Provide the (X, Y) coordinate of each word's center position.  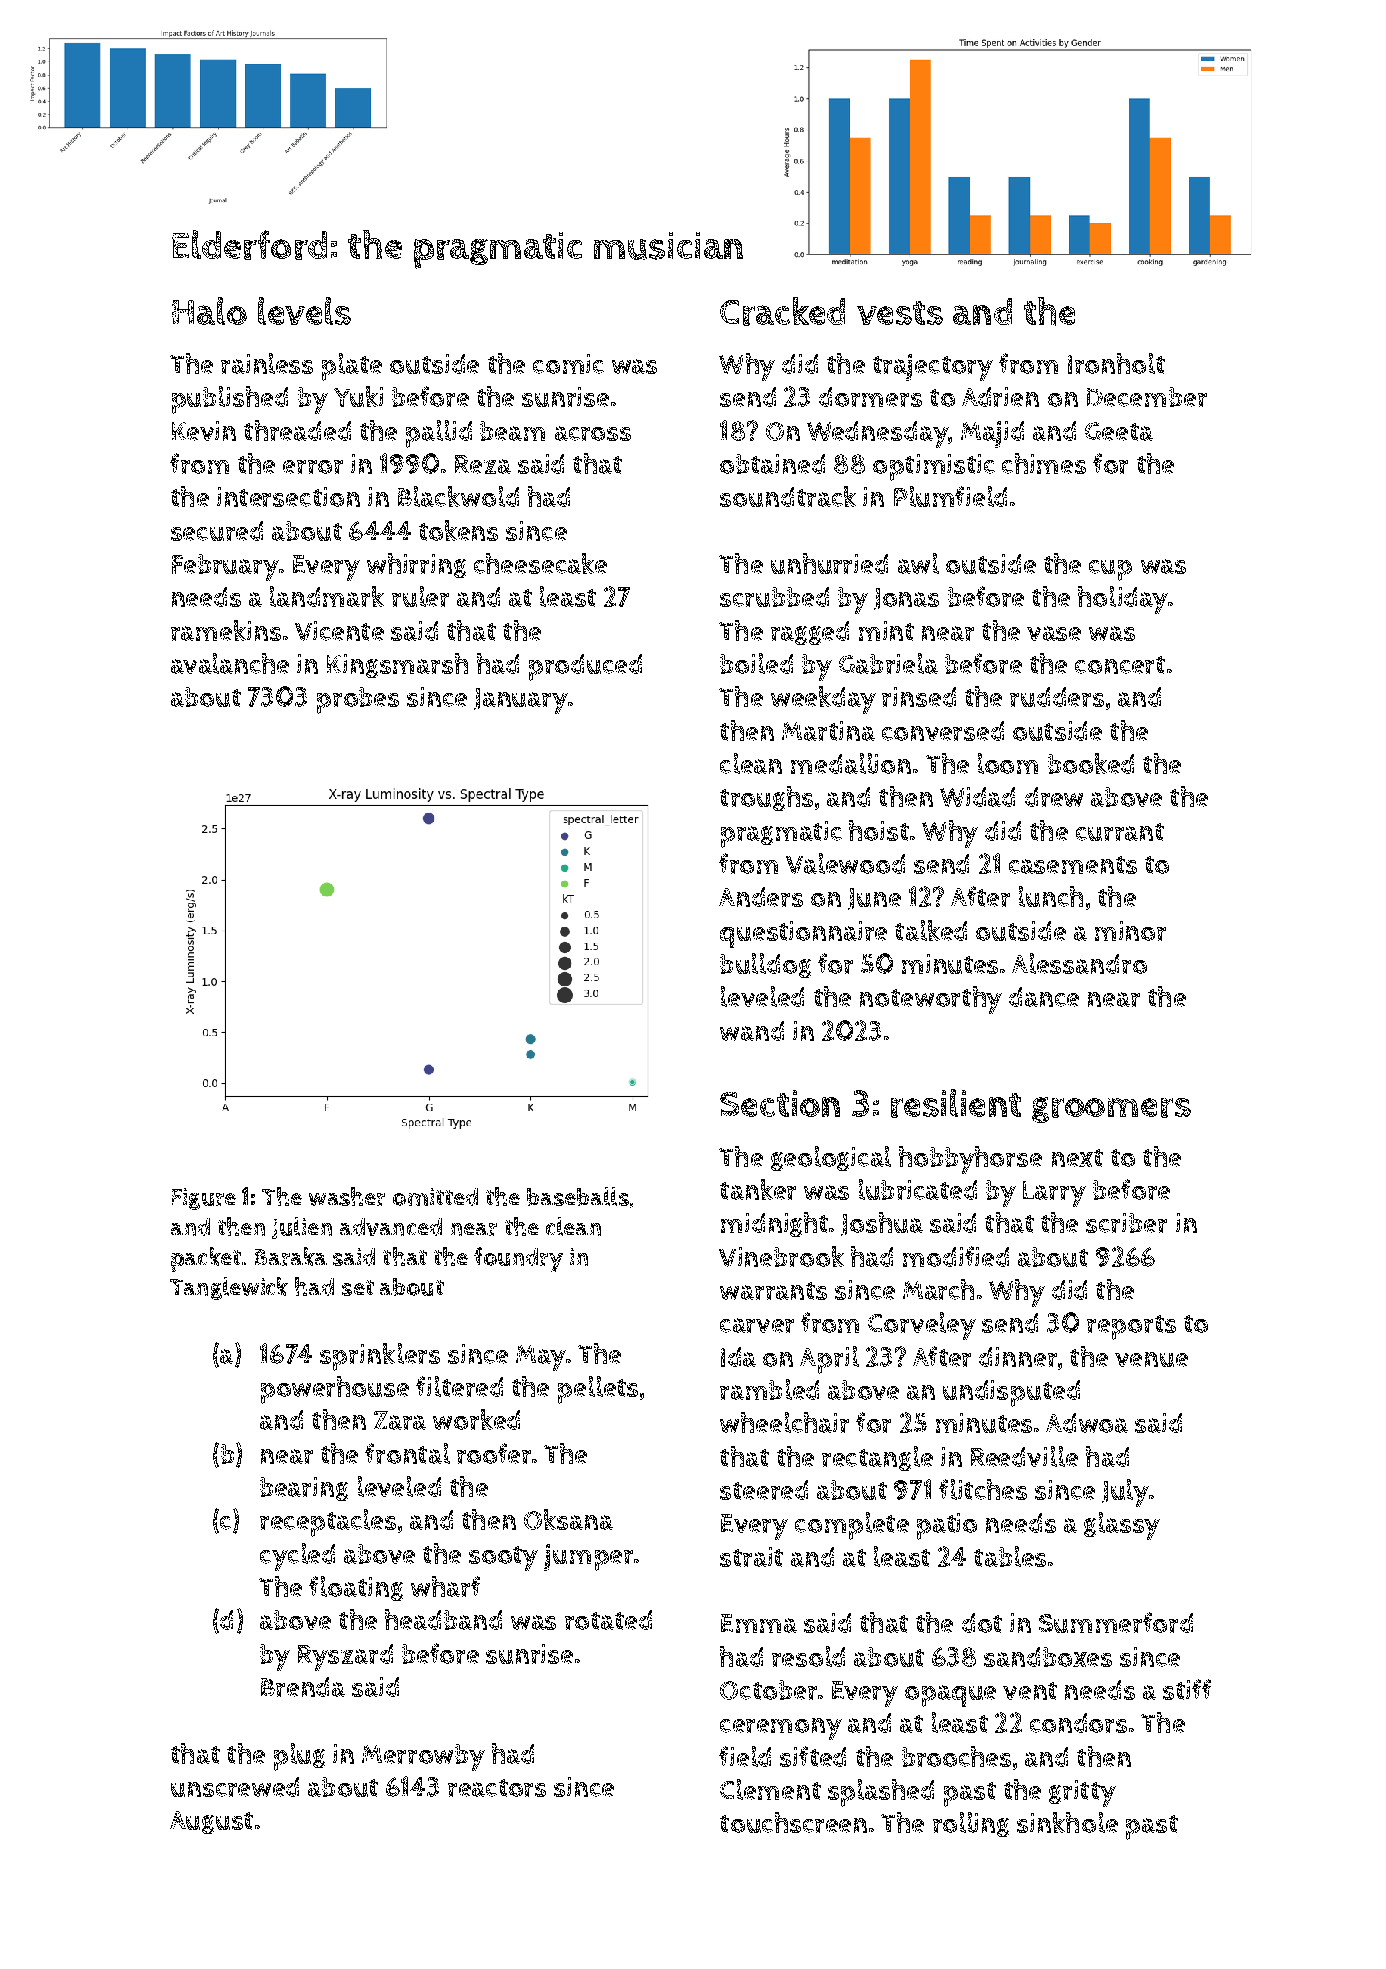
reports (1131, 1327)
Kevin (204, 431)
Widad (977, 797)
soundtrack (788, 496)
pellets (598, 1390)
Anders (761, 897)
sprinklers (380, 1357)
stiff (1187, 1689)
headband (443, 1619)
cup (1110, 570)
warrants (773, 1291)
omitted (435, 1197)
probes (358, 700)
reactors (497, 1788)
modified (956, 1256)
